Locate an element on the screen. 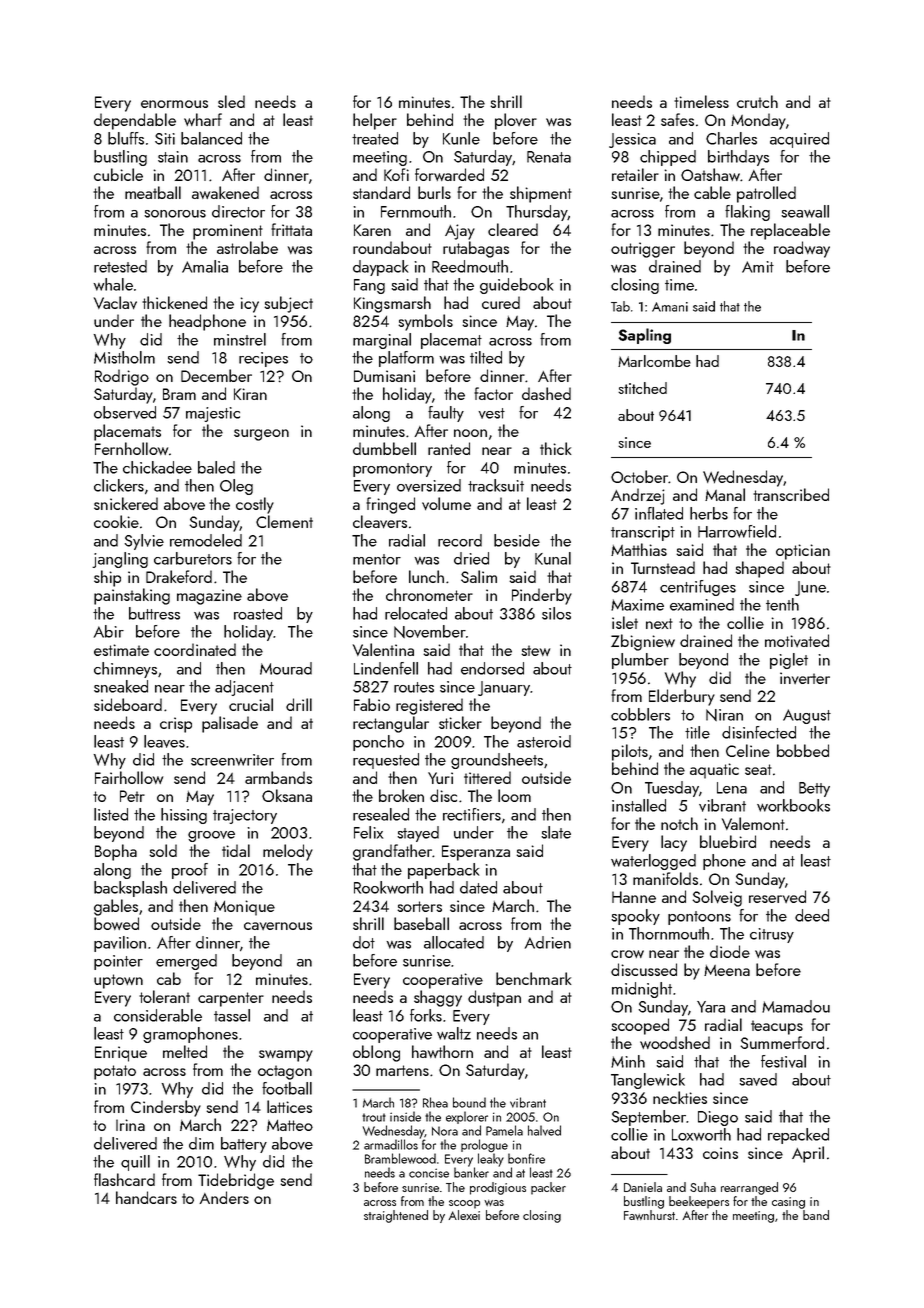 The height and width of the screenshot is (1308, 924). loom is located at coordinates (514, 795).
